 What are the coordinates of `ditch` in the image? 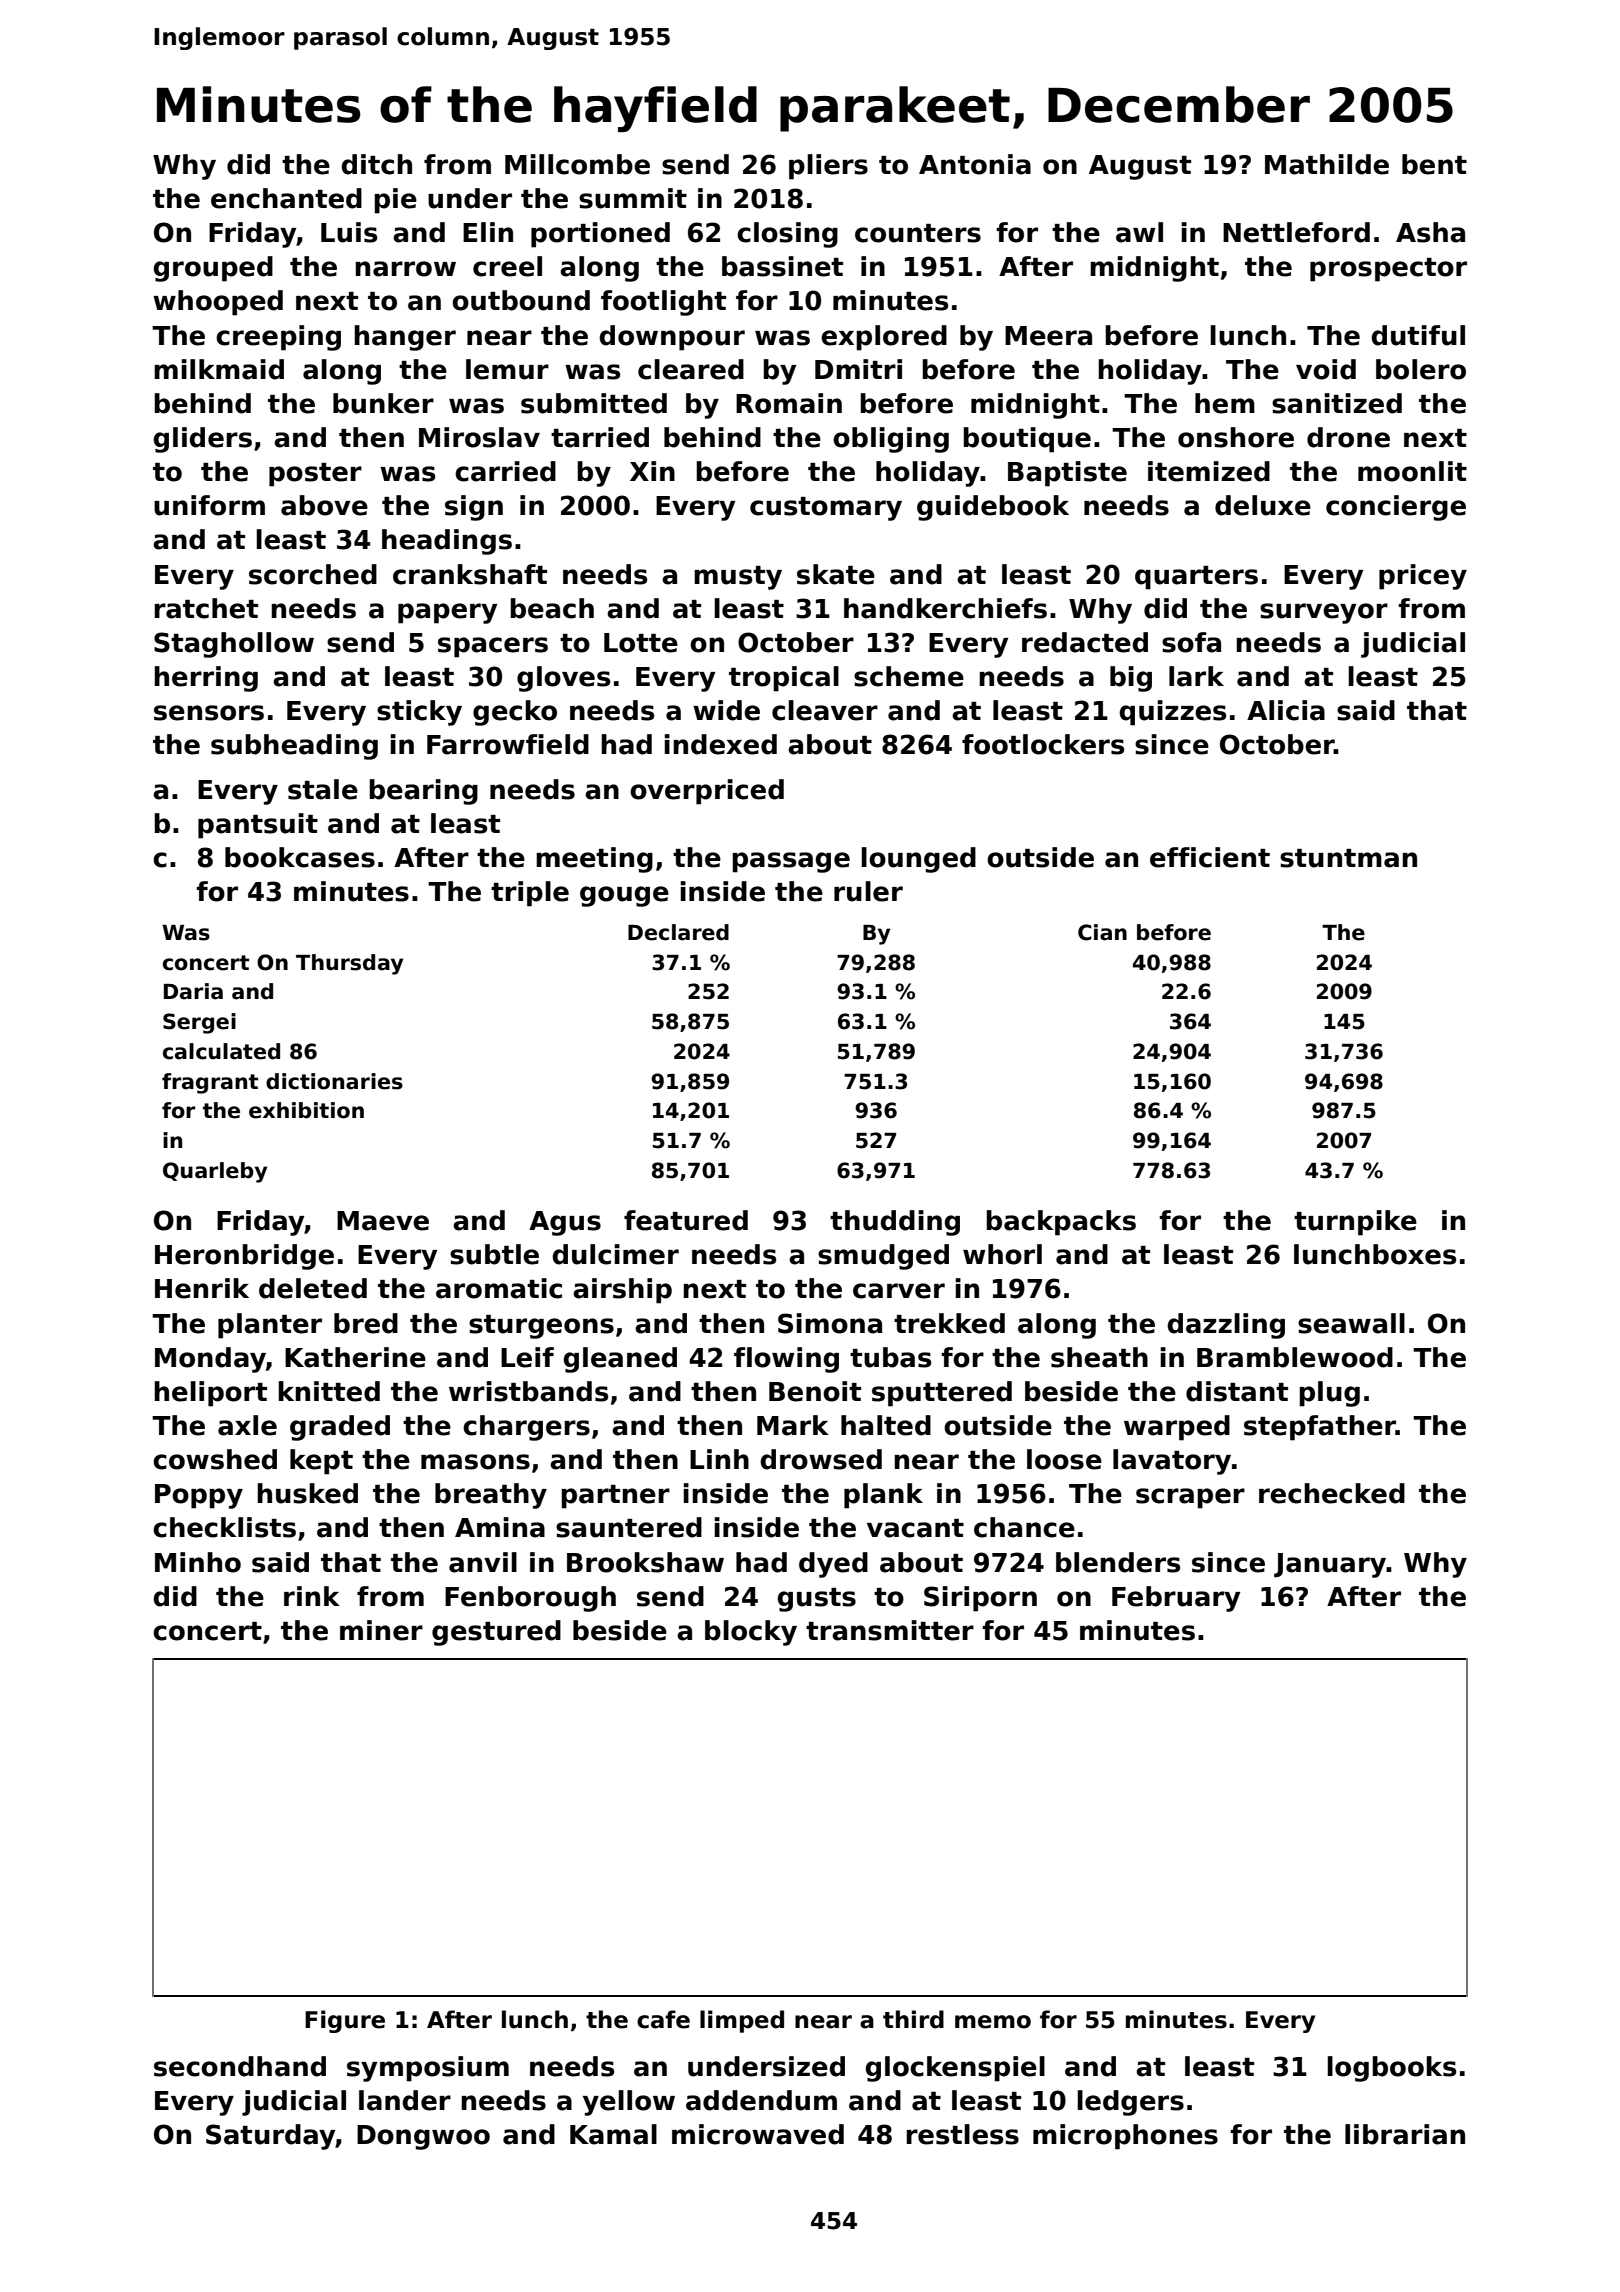 It's located at (376, 164).
